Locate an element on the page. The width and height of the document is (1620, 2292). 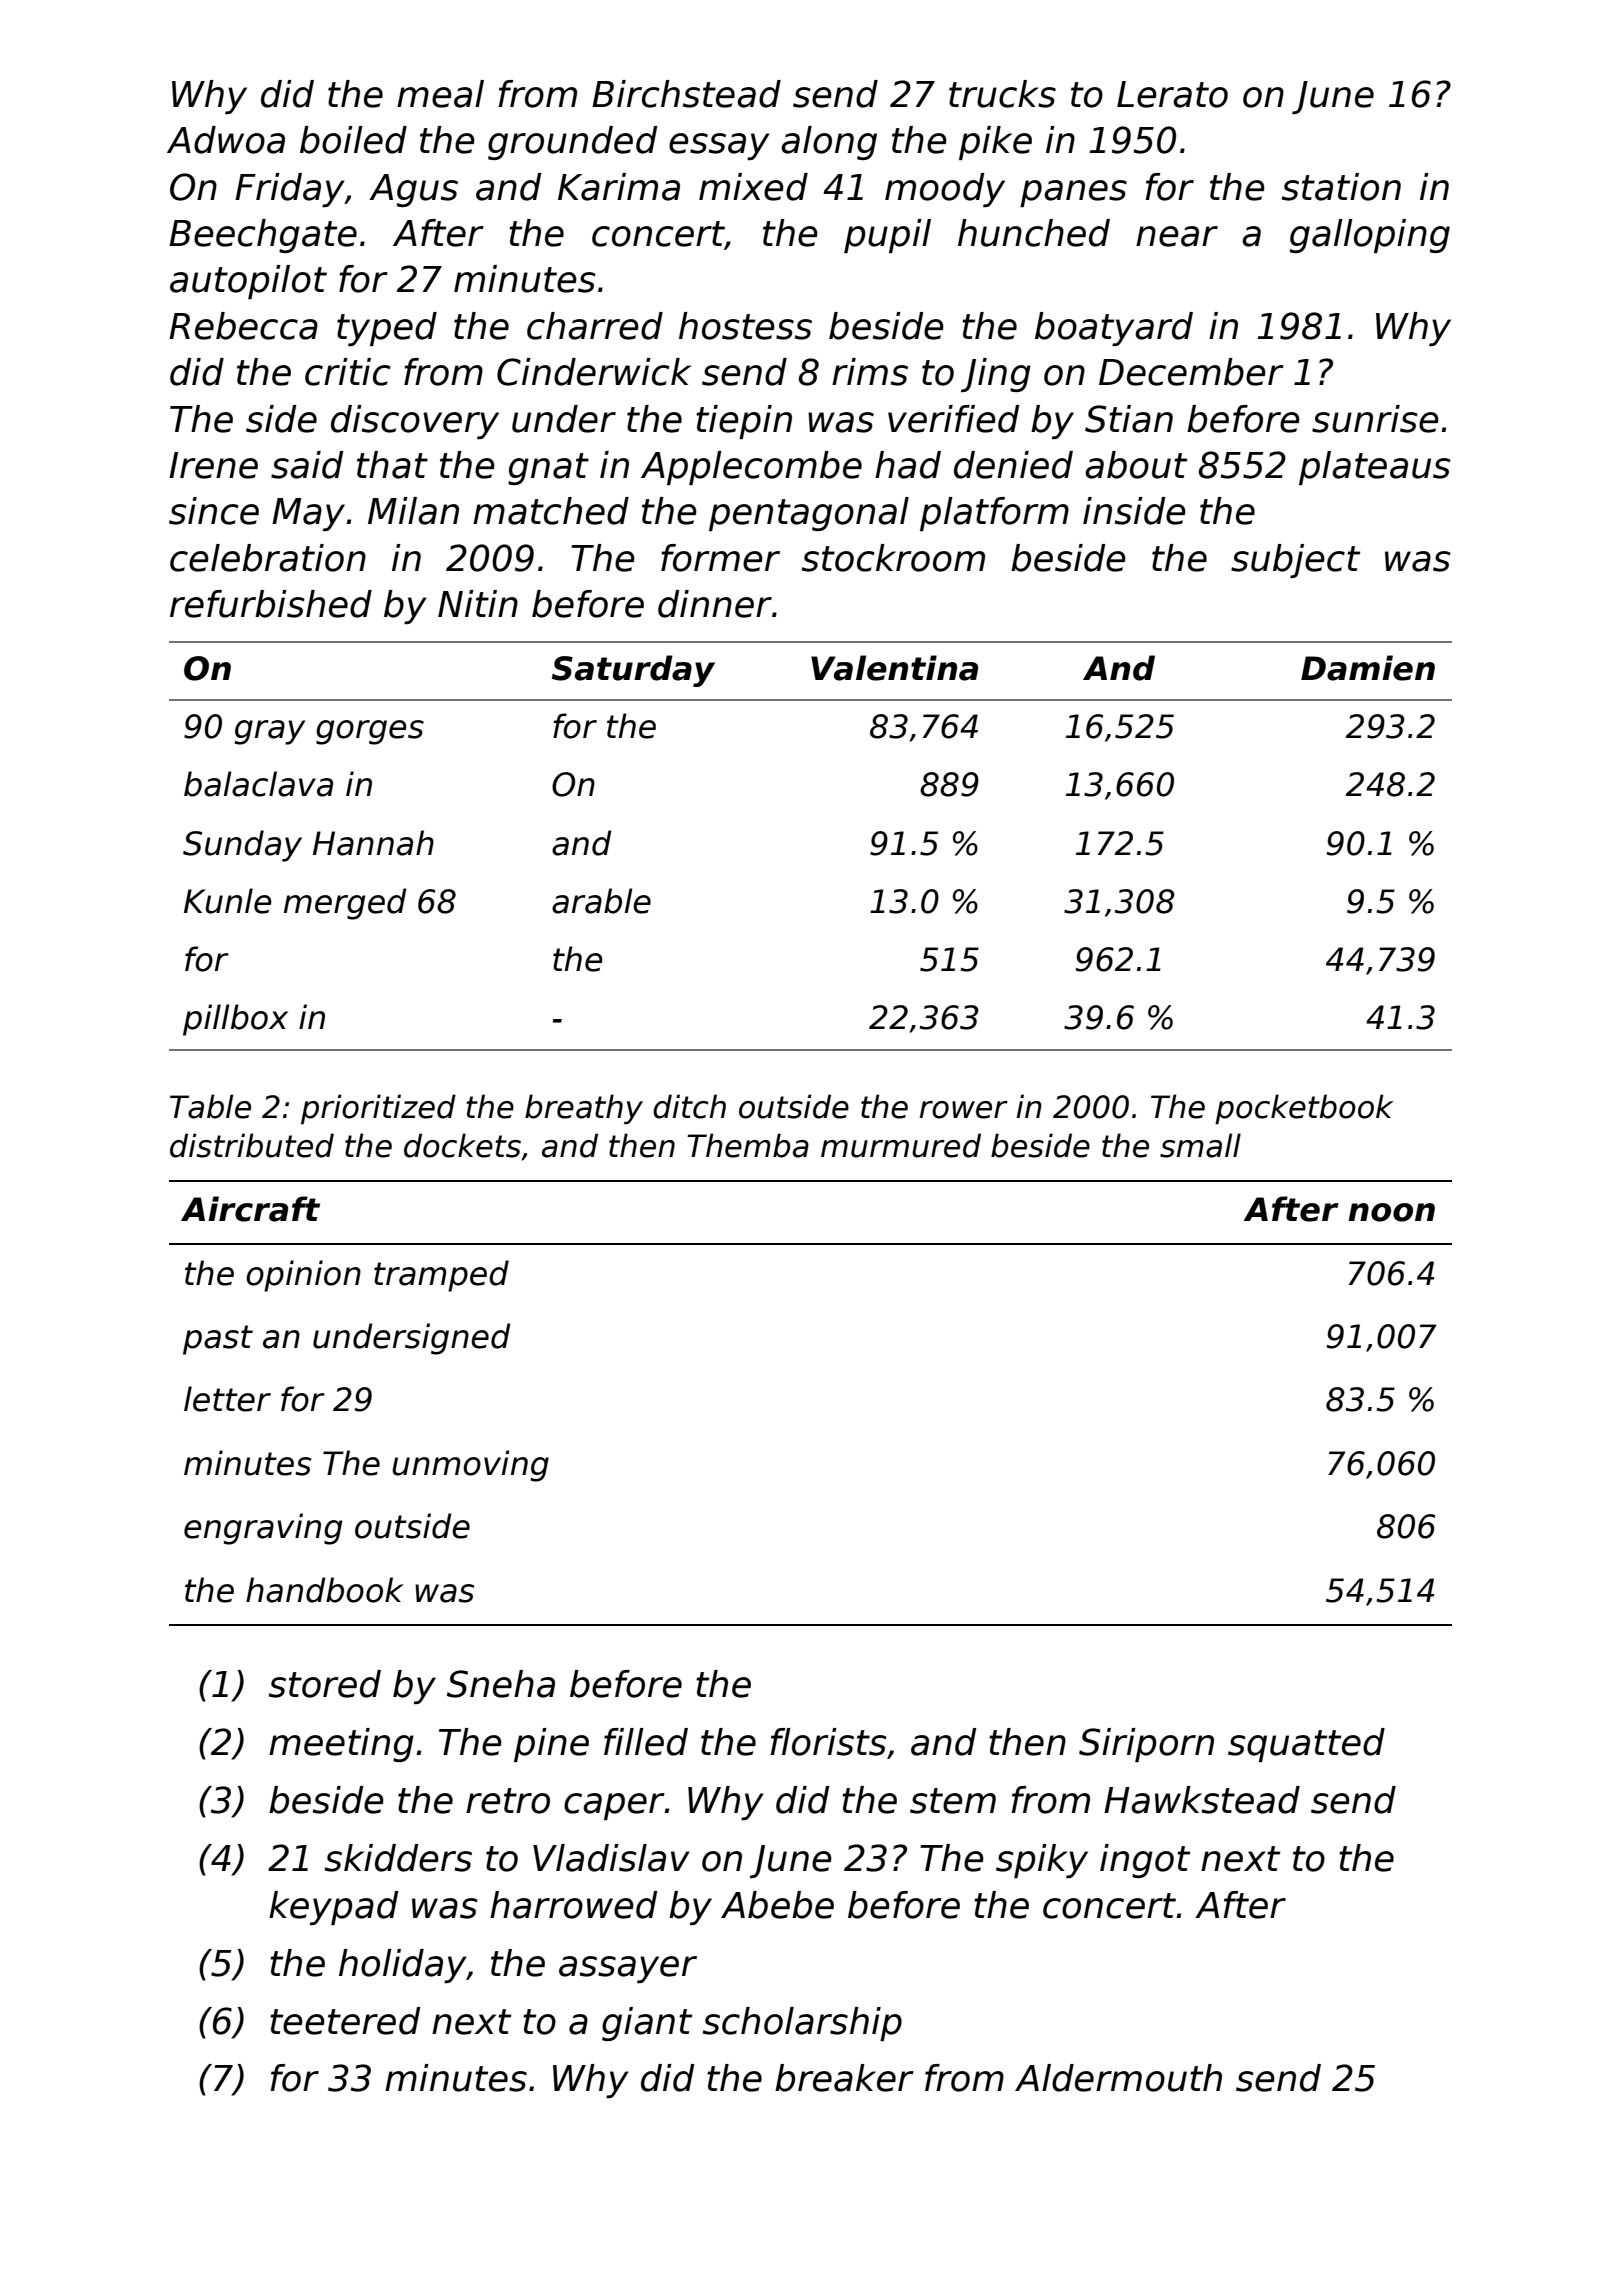
Themba is located at coordinates (748, 1145).
